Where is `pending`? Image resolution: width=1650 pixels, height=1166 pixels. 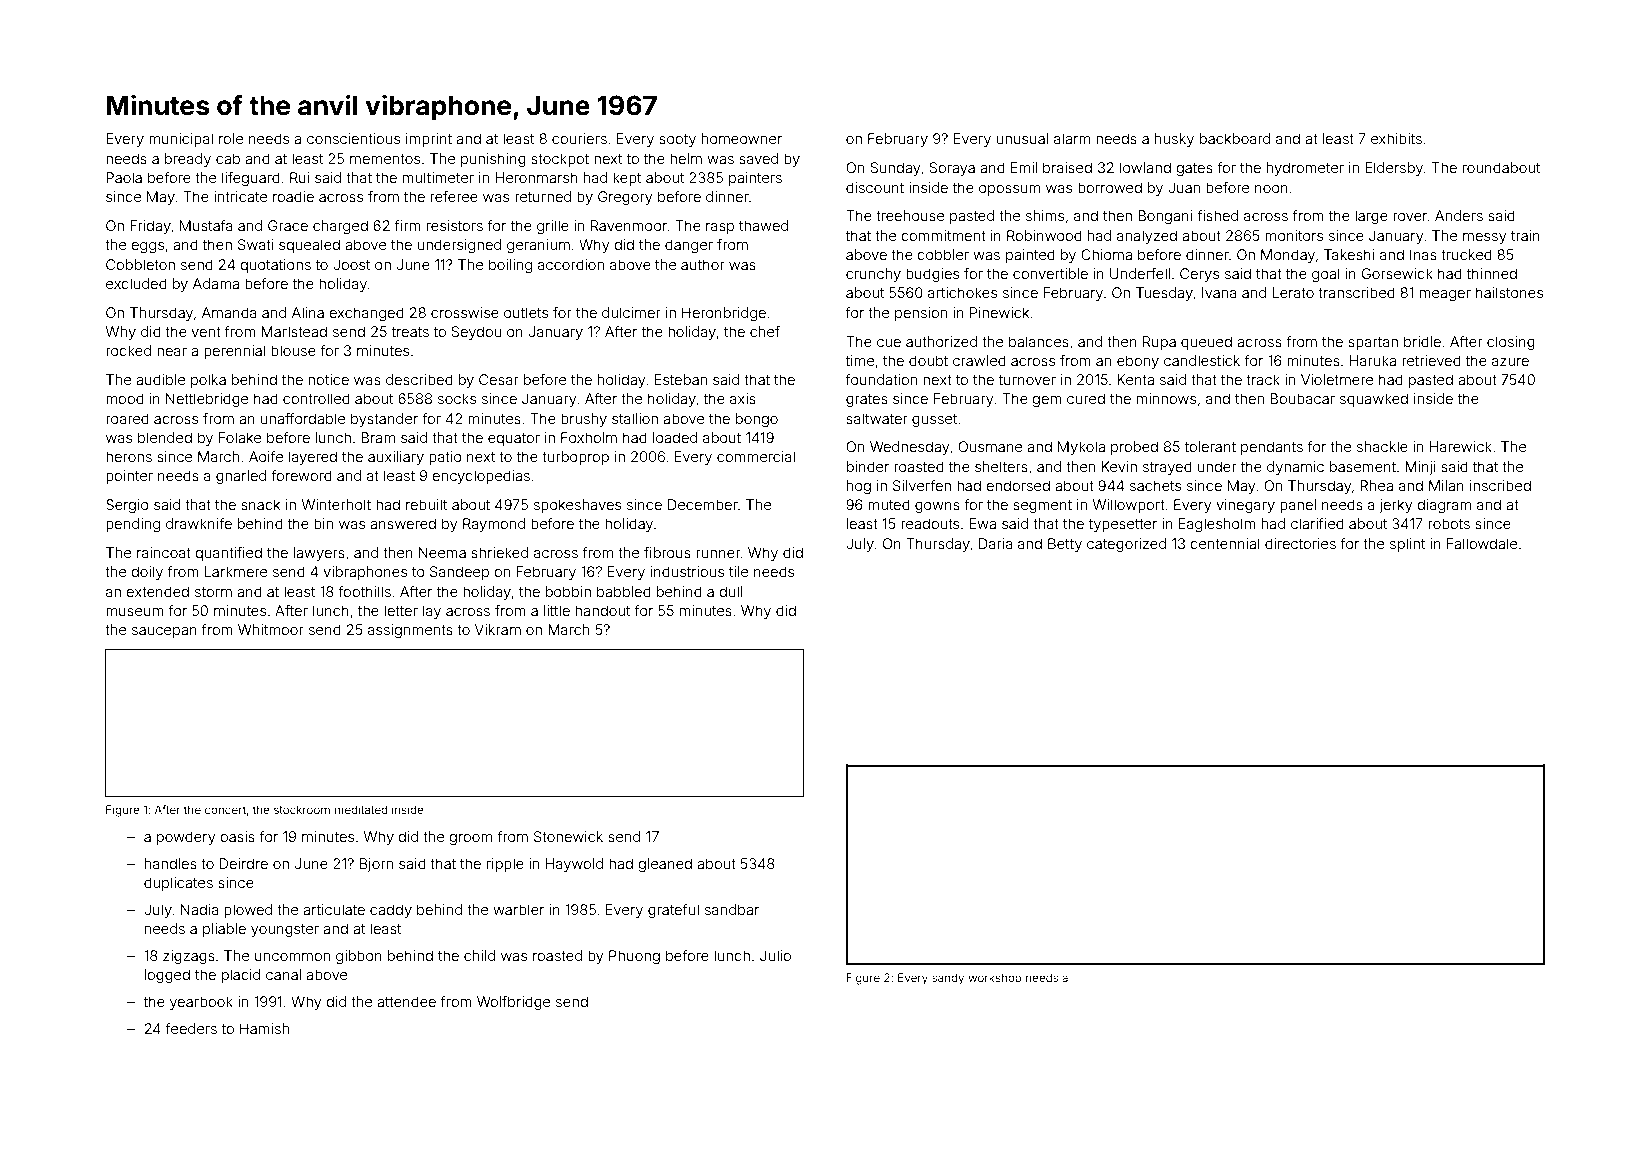 pending is located at coordinates (133, 525).
